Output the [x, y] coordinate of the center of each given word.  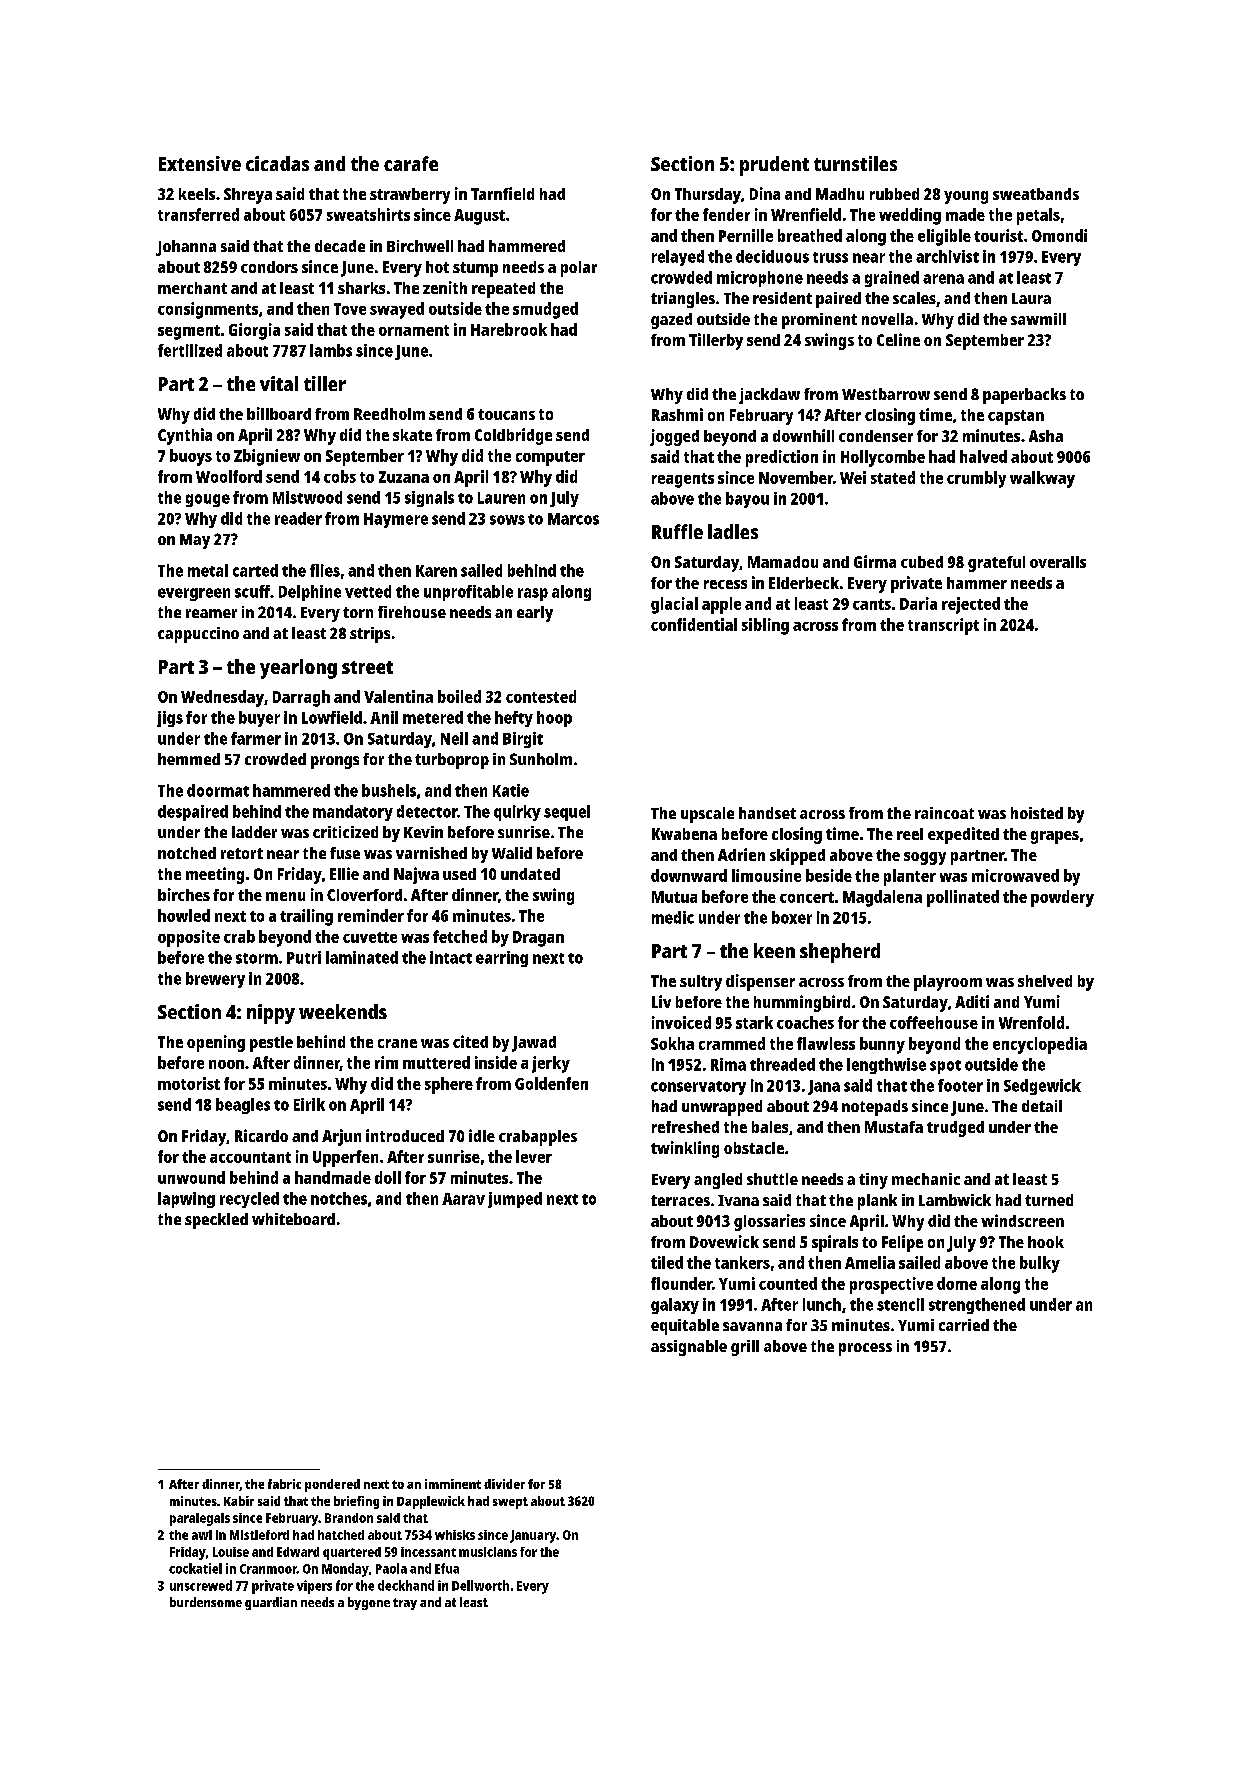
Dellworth [480, 1585]
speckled [216, 1221]
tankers [742, 1262]
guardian [271, 1603]
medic [673, 917]
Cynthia [185, 436]
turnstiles [855, 163]
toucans [506, 414]
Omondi [1059, 235]
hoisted [1037, 813]
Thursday [708, 196]
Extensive [200, 163]
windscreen [1022, 1220]
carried [964, 1325]
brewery [215, 980]
